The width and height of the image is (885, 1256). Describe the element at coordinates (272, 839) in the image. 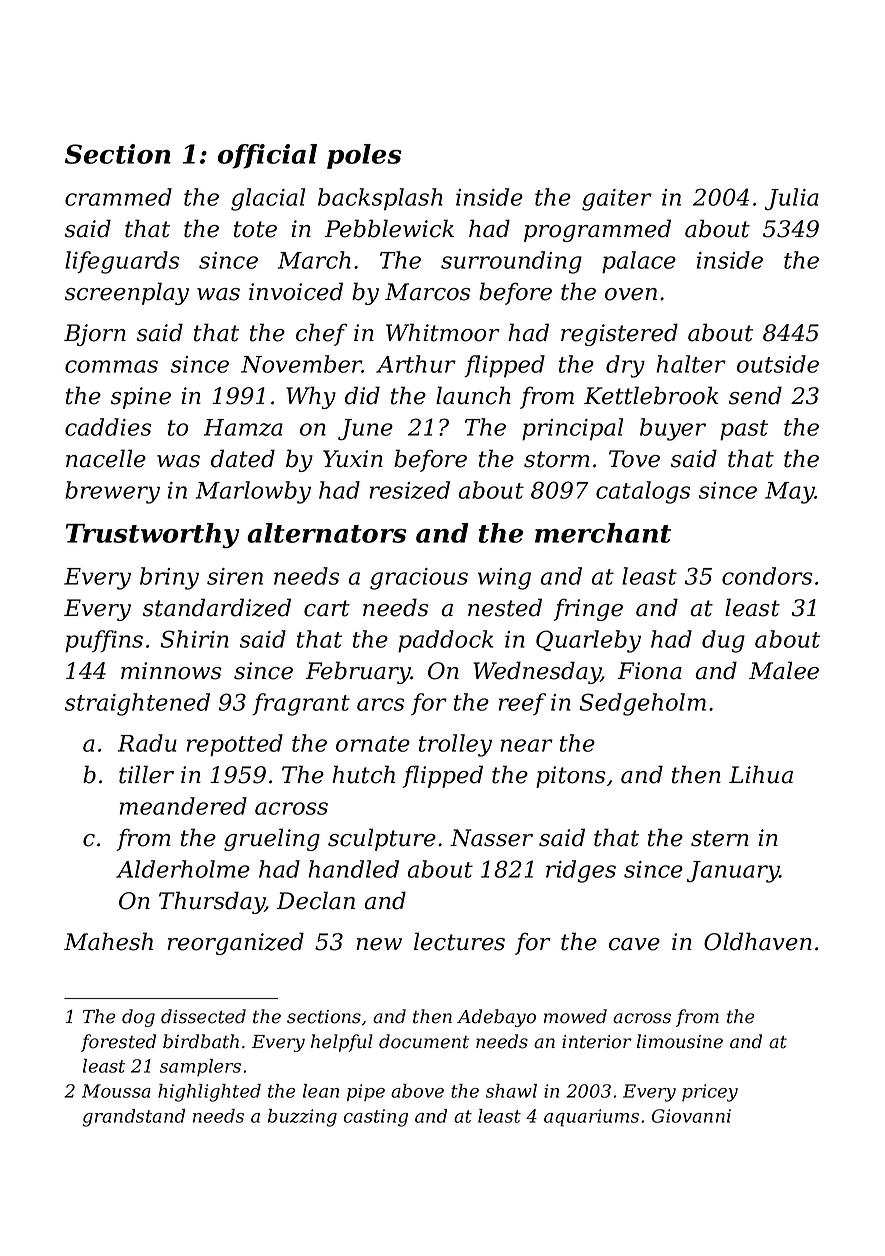

I see `grueling` at that location.
